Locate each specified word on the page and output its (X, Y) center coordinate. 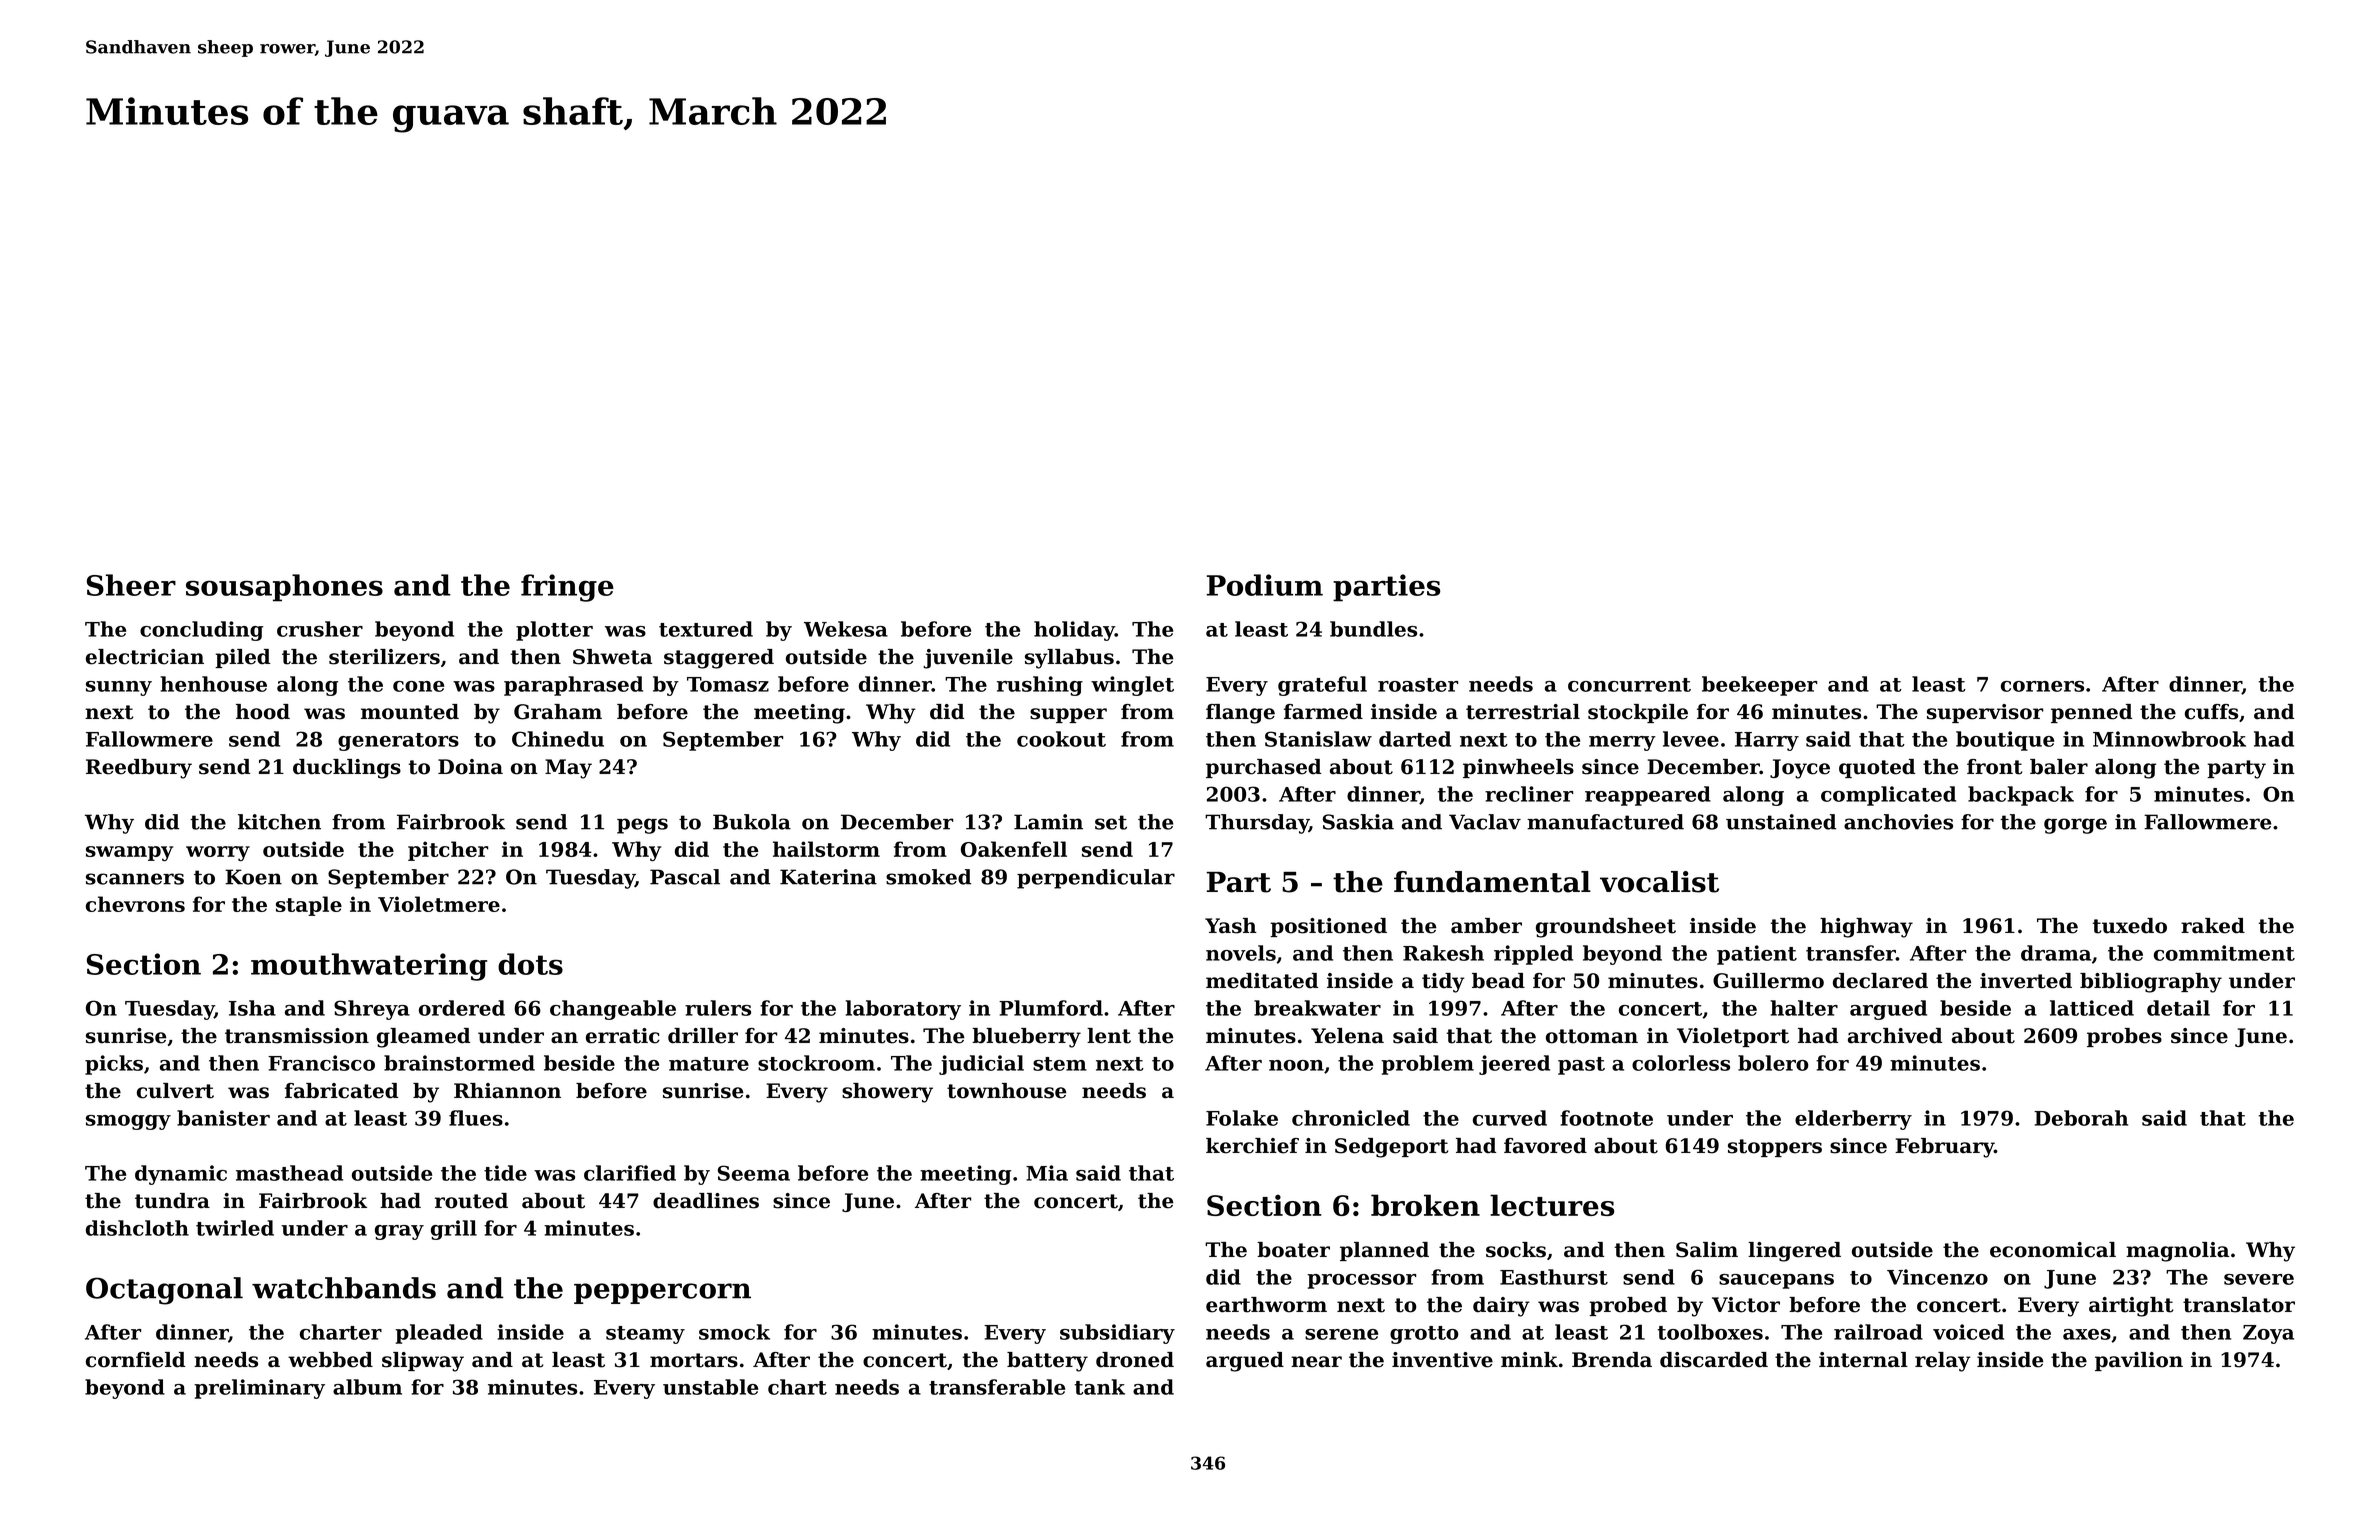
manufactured (1605, 822)
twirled (235, 1228)
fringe (567, 588)
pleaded (439, 1334)
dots (530, 964)
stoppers (1775, 1148)
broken (1425, 1205)
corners (2042, 686)
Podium (1265, 585)
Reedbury (139, 769)
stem (1060, 1064)
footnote (1606, 1118)
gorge (2075, 826)
